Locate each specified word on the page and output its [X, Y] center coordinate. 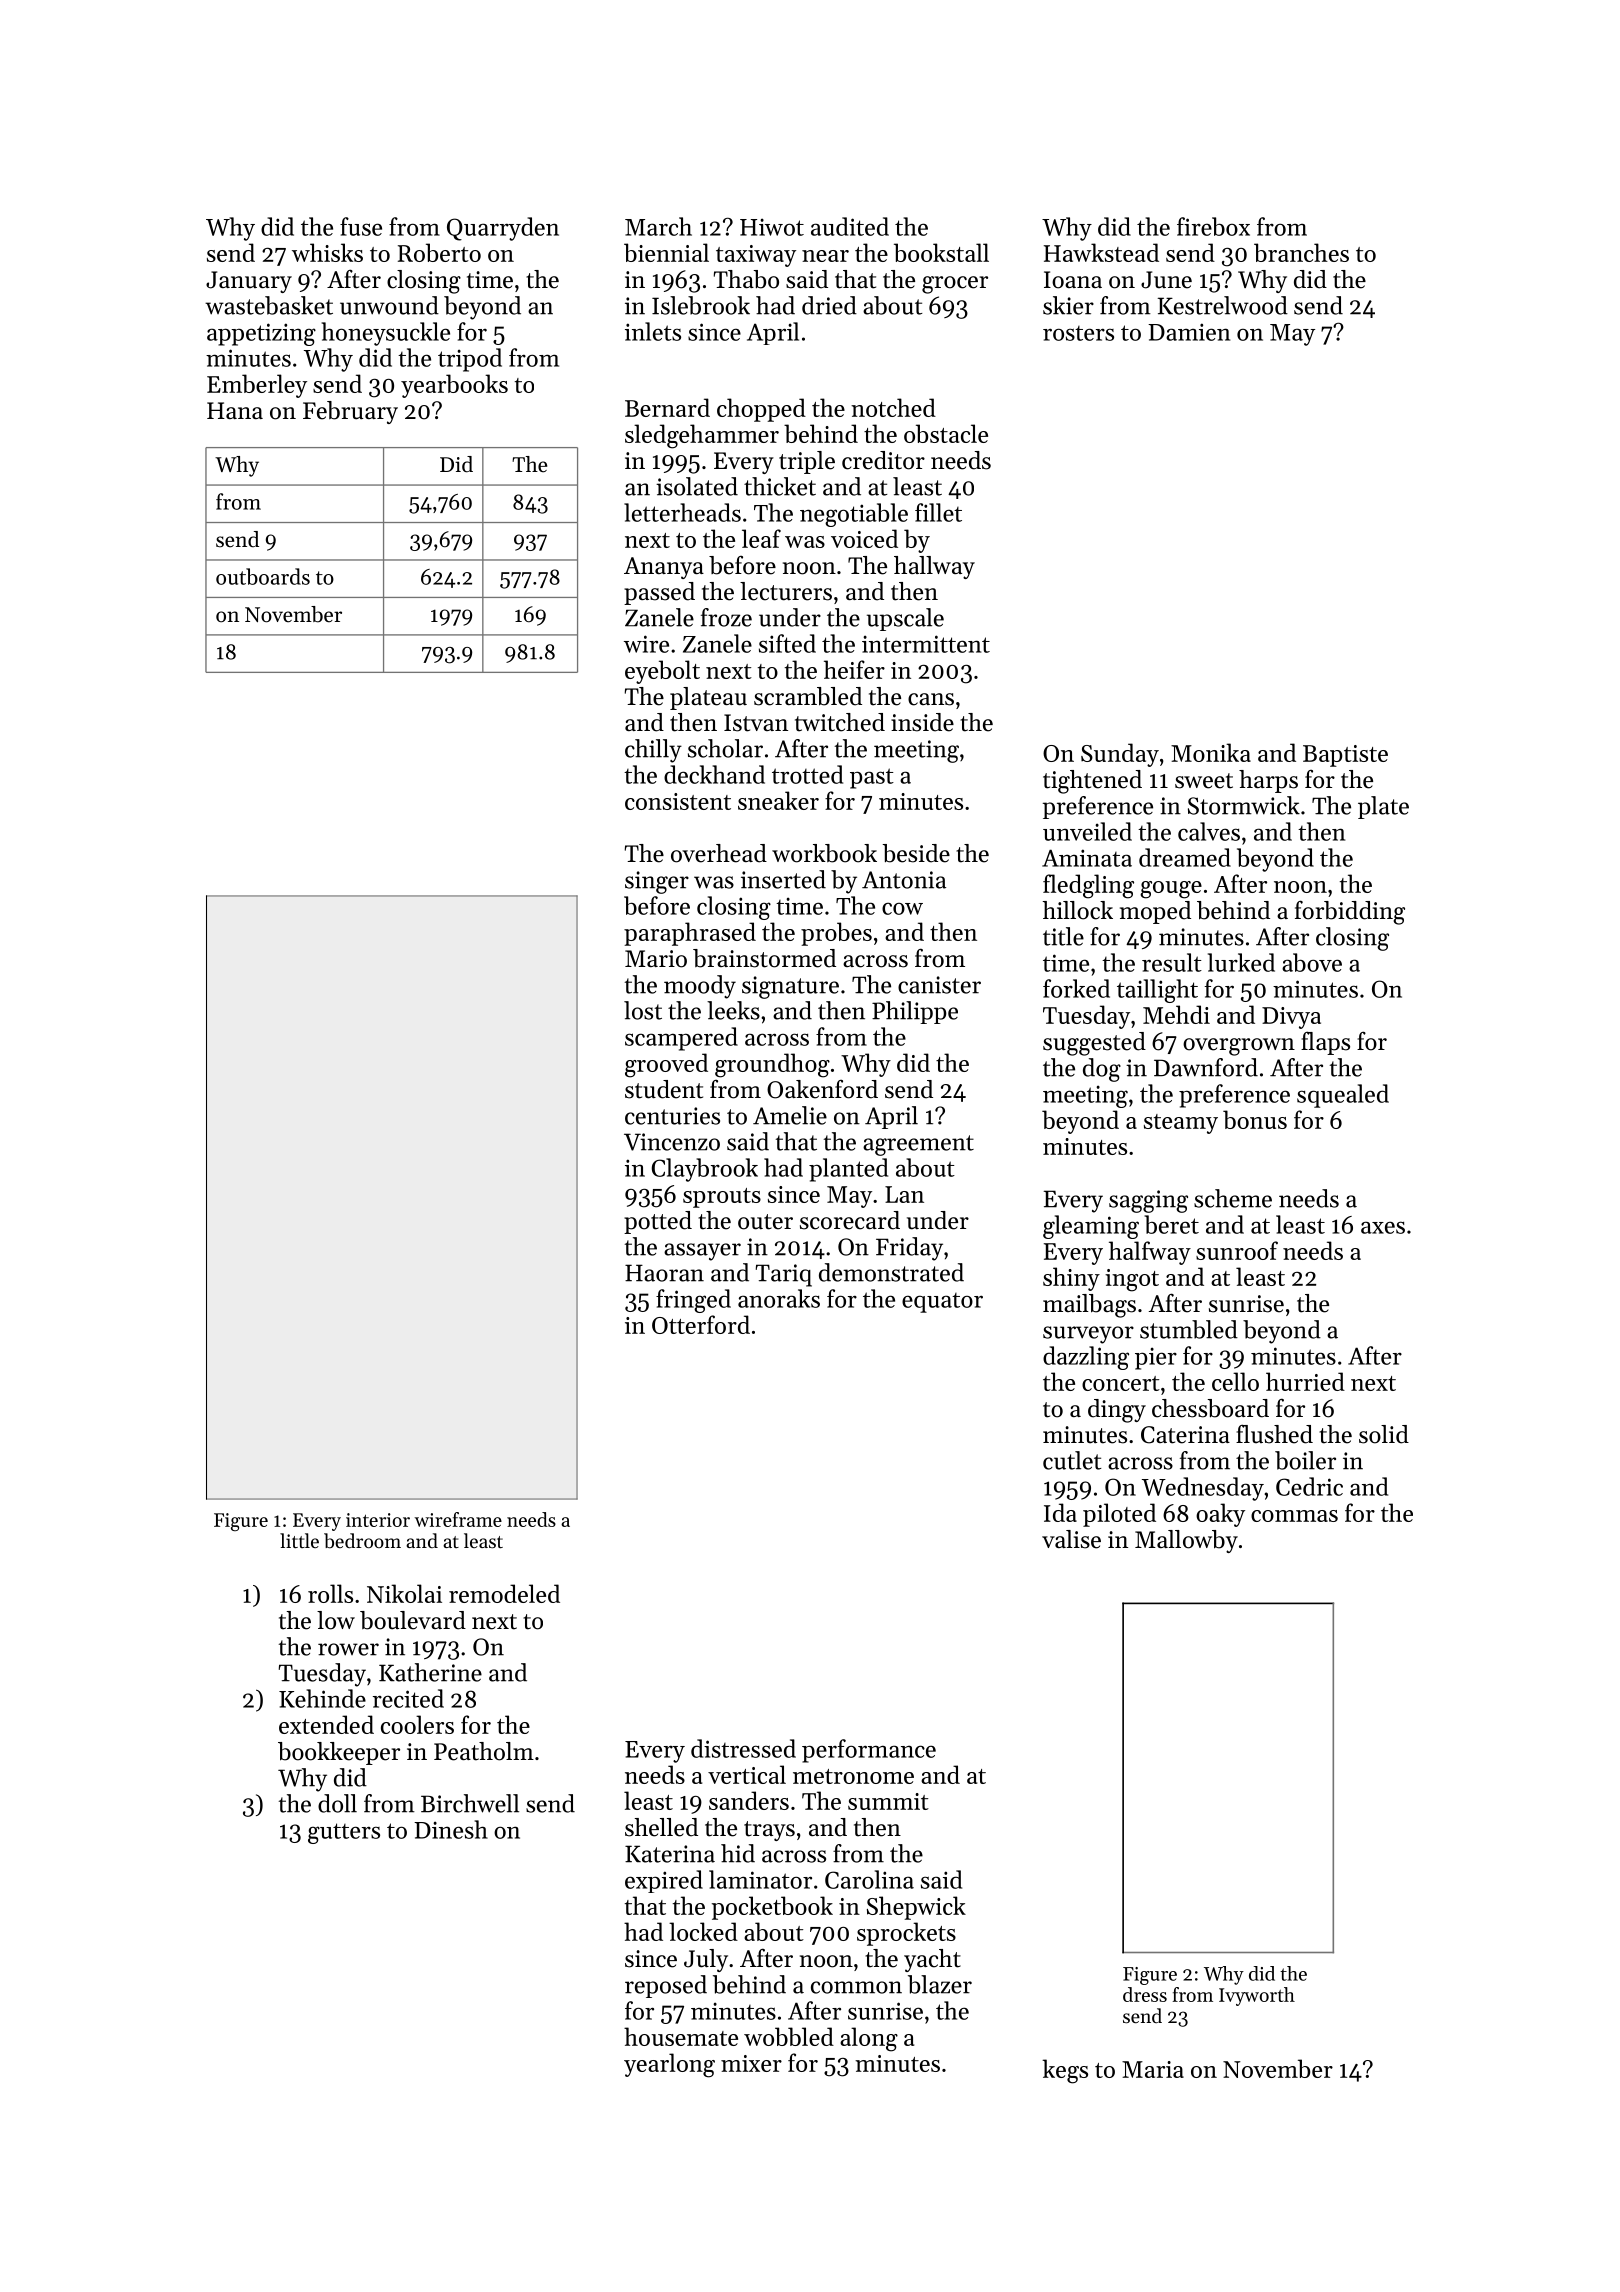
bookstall [941, 252]
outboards [263, 576]
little [299, 1540]
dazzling [1086, 1358]
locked [703, 1931]
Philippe [915, 1012]
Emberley [257, 386]
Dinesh [451, 1829]
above [1312, 962]
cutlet [1072, 1460]
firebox [1213, 226]
